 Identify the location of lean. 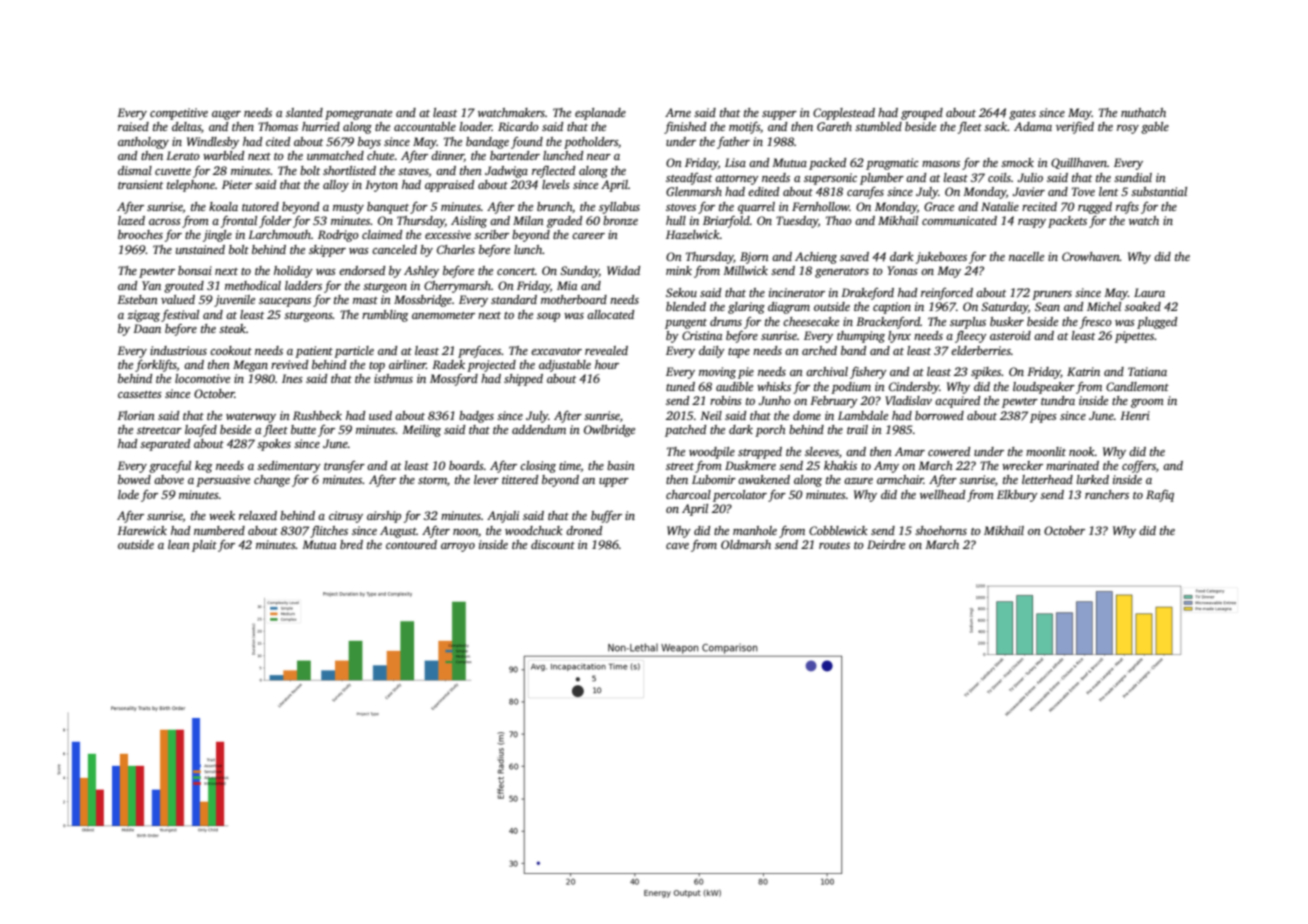
(179, 544).
